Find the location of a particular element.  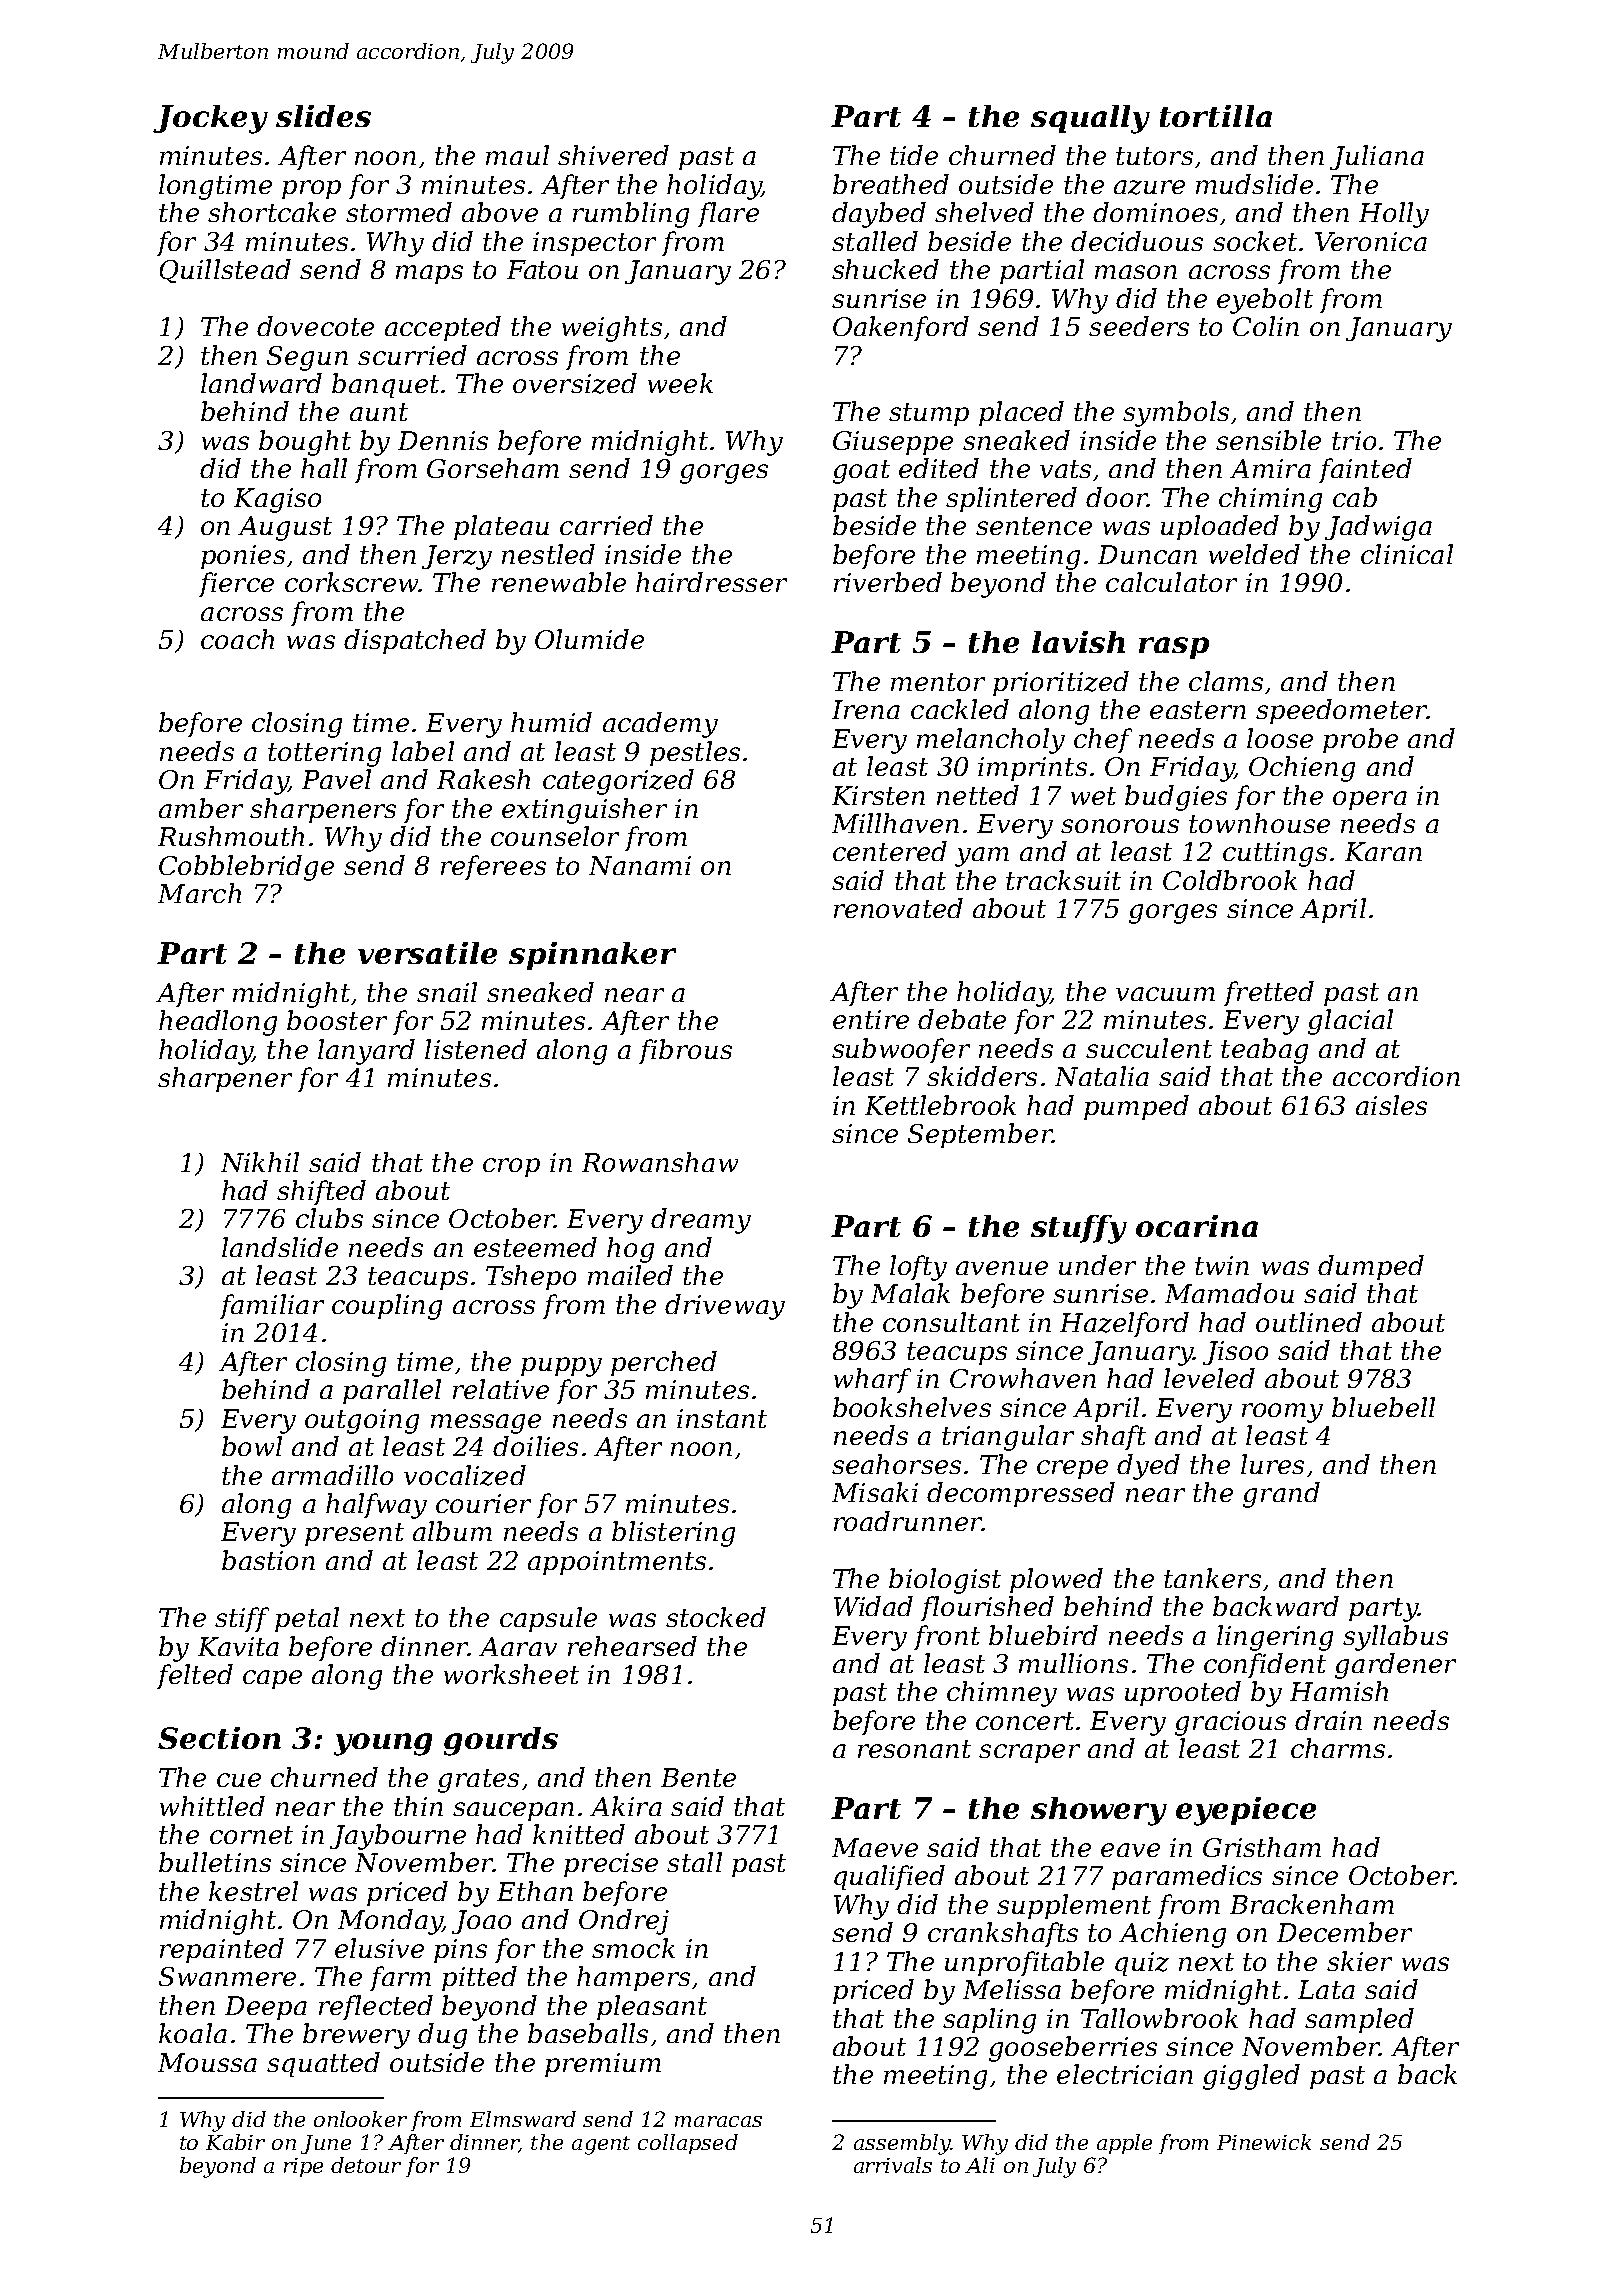

Kabir is located at coordinates (235, 2142).
